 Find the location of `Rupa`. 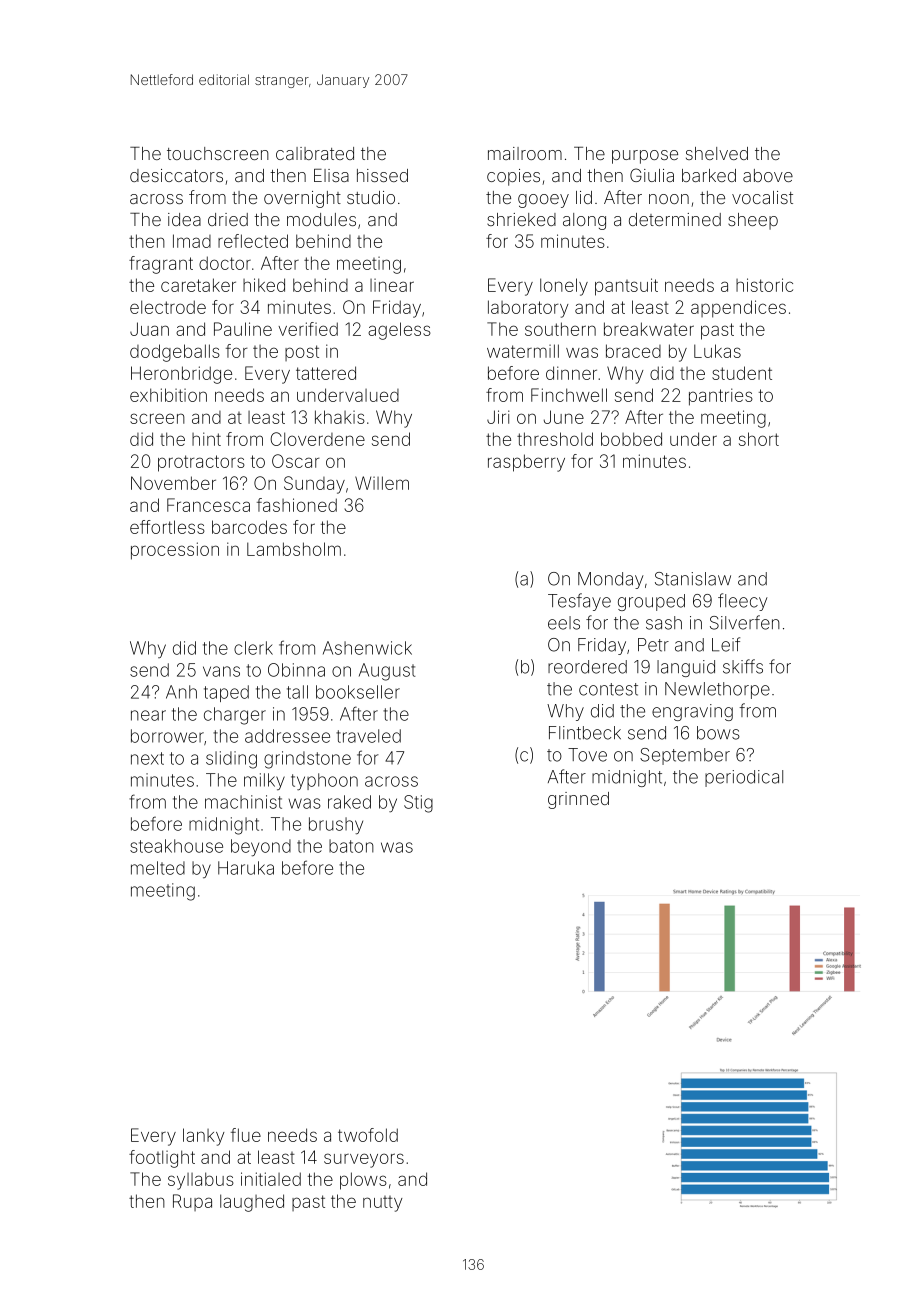

Rupa is located at coordinates (192, 1202).
